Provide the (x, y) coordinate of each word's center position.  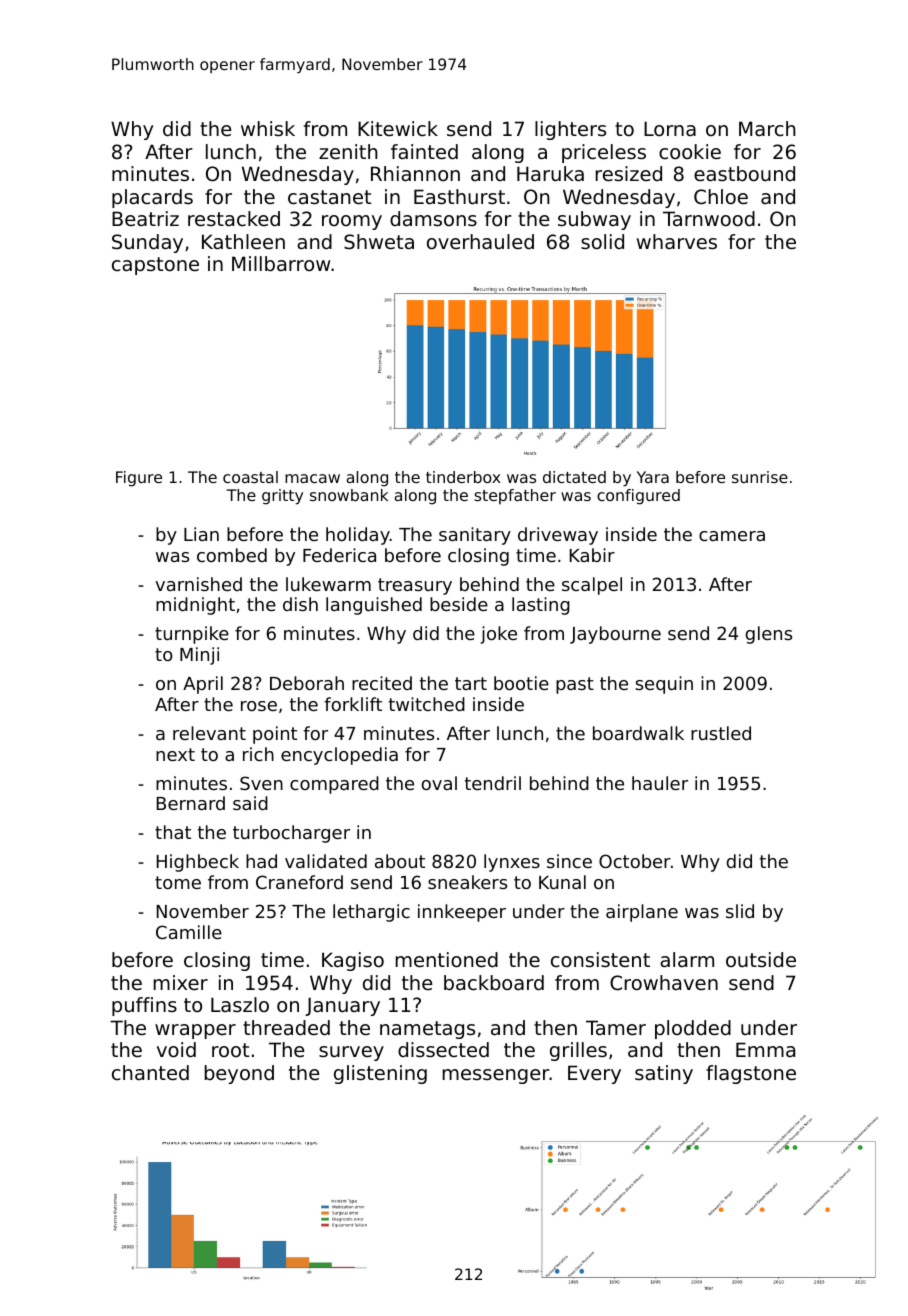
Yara (653, 477)
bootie (521, 683)
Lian (201, 534)
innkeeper (462, 913)
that (173, 832)
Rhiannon (415, 174)
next (175, 754)
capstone (155, 266)
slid (740, 911)
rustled (721, 733)
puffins (144, 1006)
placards (152, 198)
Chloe (721, 197)
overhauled (480, 242)
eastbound (744, 174)
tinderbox (463, 477)
